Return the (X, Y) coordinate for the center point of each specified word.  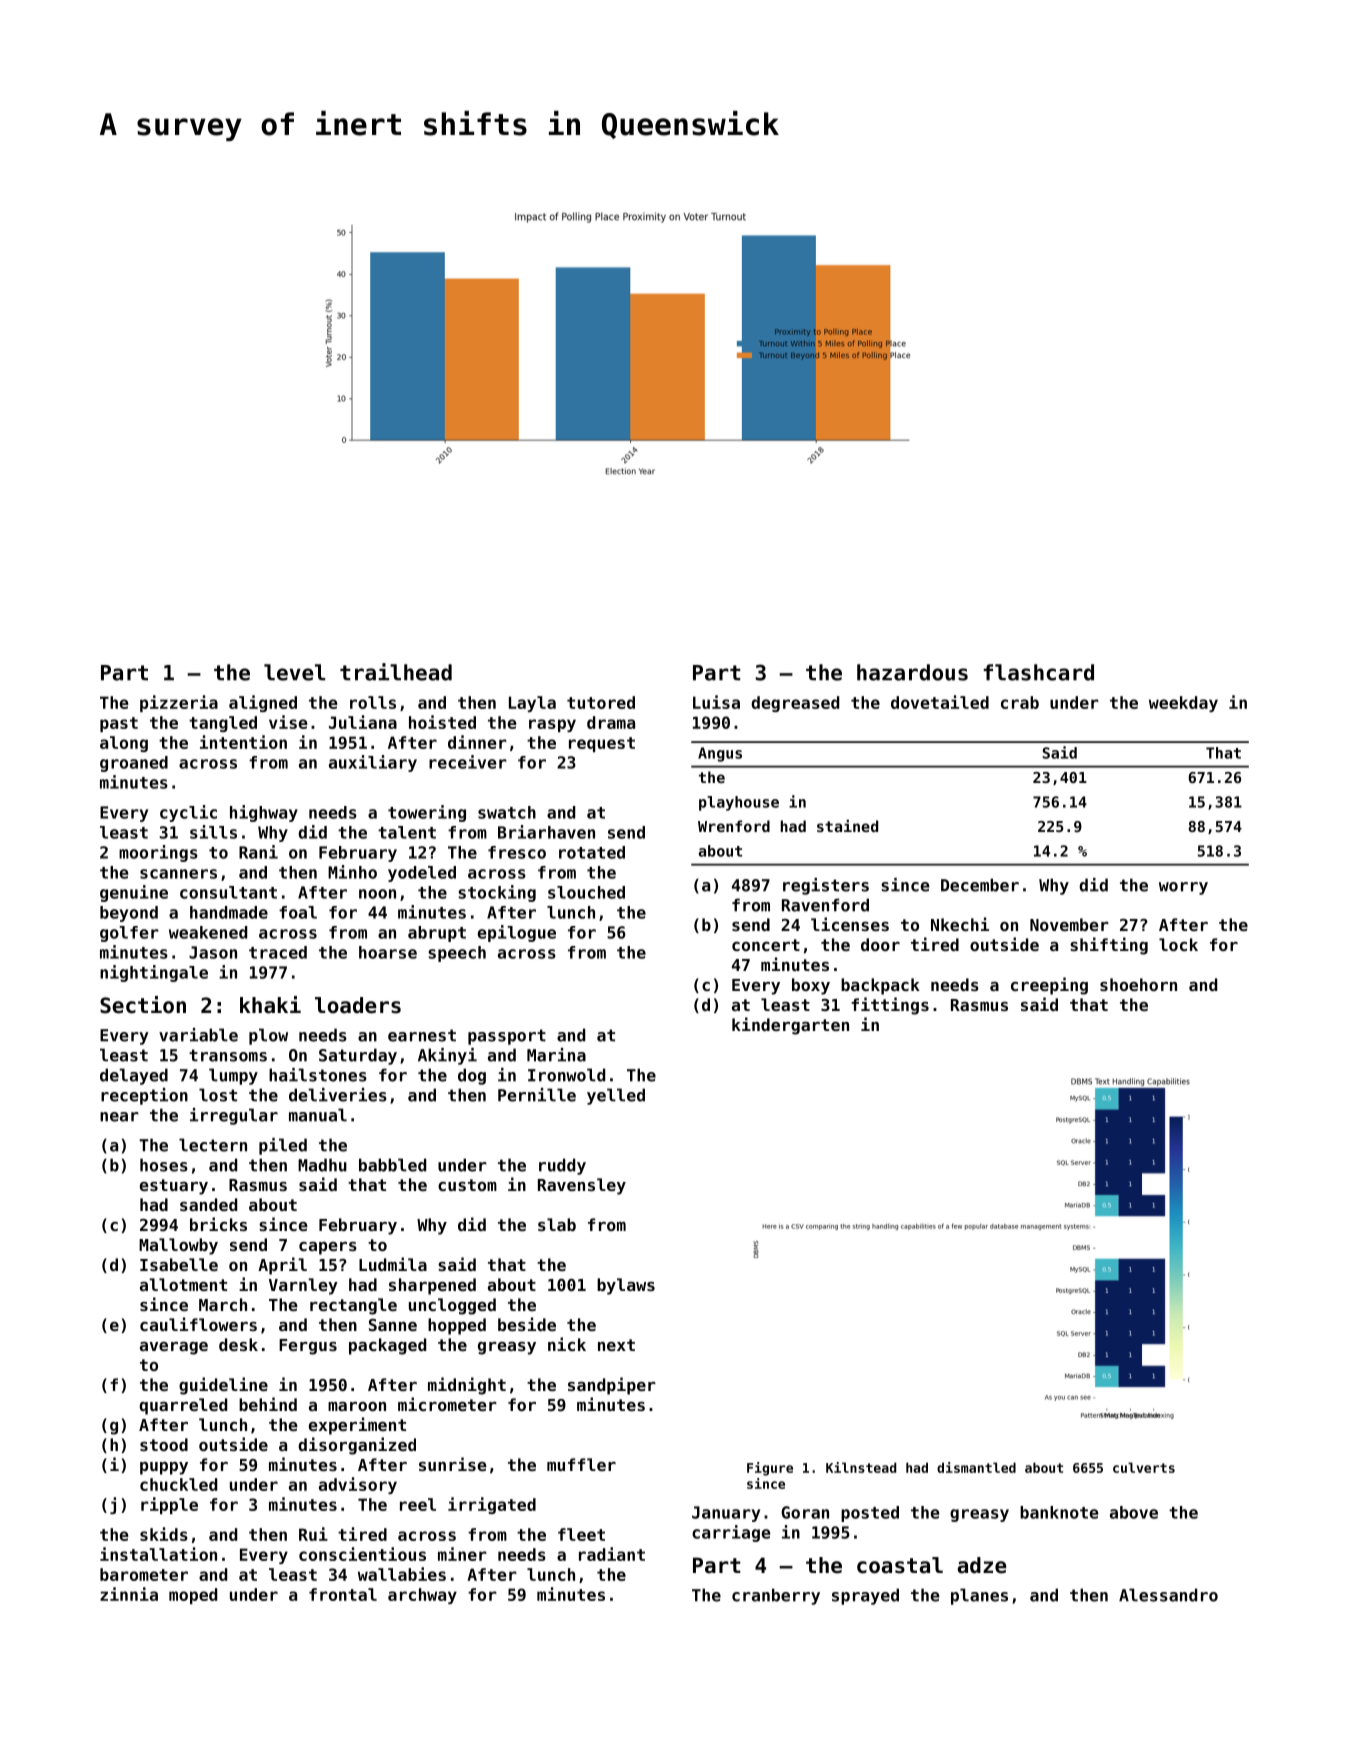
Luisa (716, 702)
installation (158, 1554)
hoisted (442, 722)
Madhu (322, 1165)
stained (847, 826)
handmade (229, 912)
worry (1183, 888)
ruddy (562, 1166)
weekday (1183, 704)
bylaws (626, 1286)
